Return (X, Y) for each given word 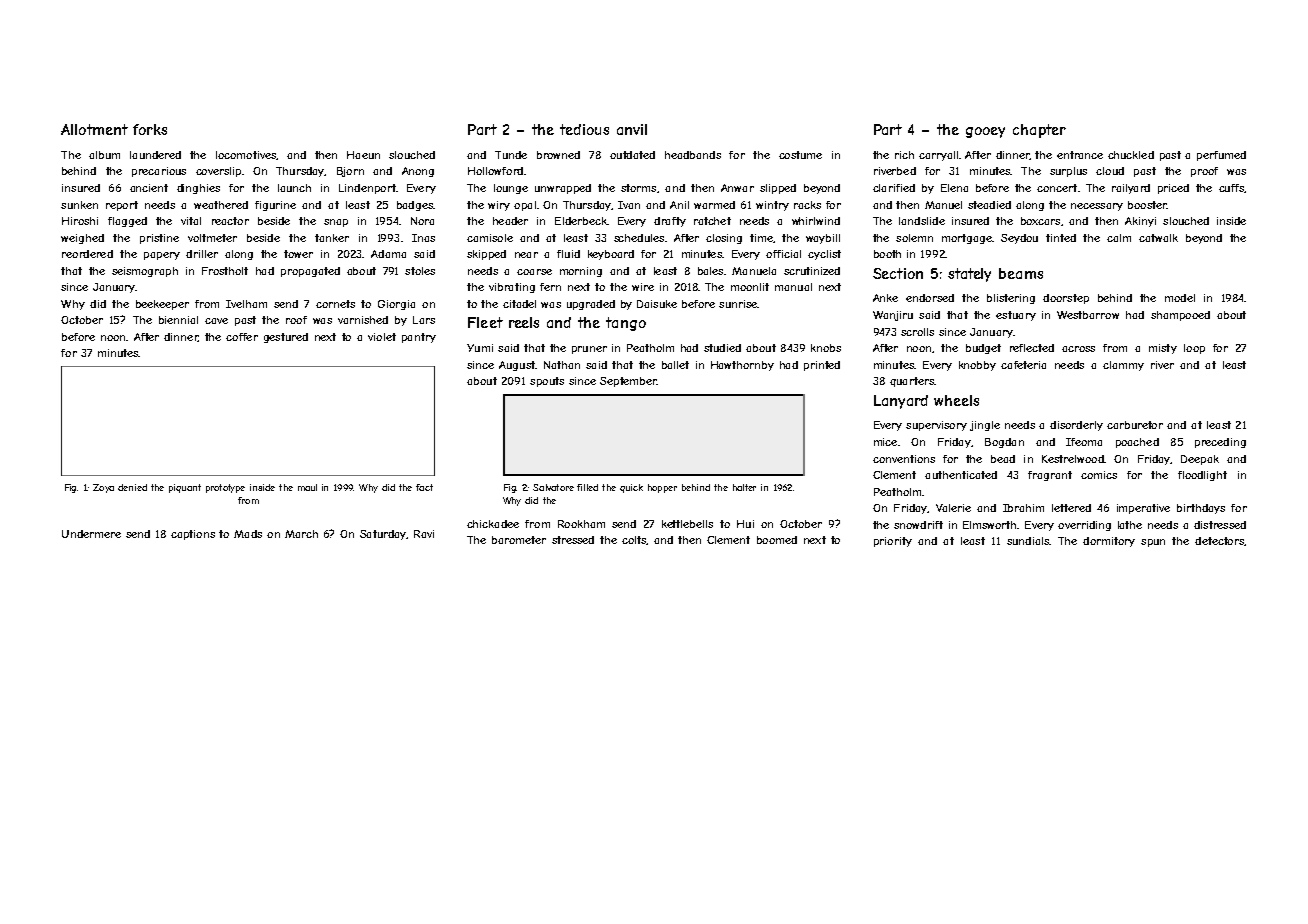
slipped (778, 189)
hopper (662, 488)
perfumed (1221, 156)
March (301, 534)
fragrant (1050, 476)
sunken (79, 205)
